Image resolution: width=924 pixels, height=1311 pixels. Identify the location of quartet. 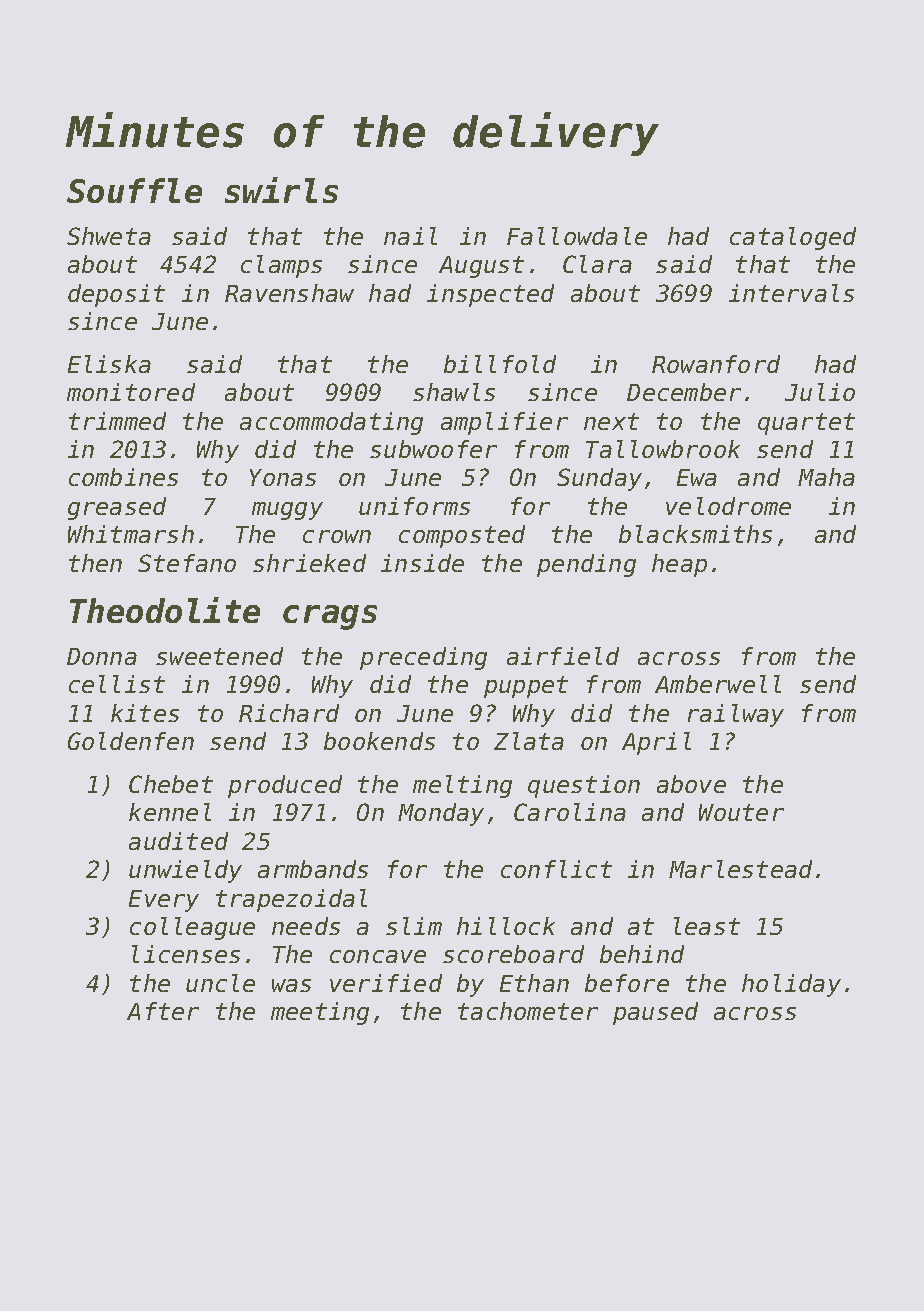
(806, 424).
